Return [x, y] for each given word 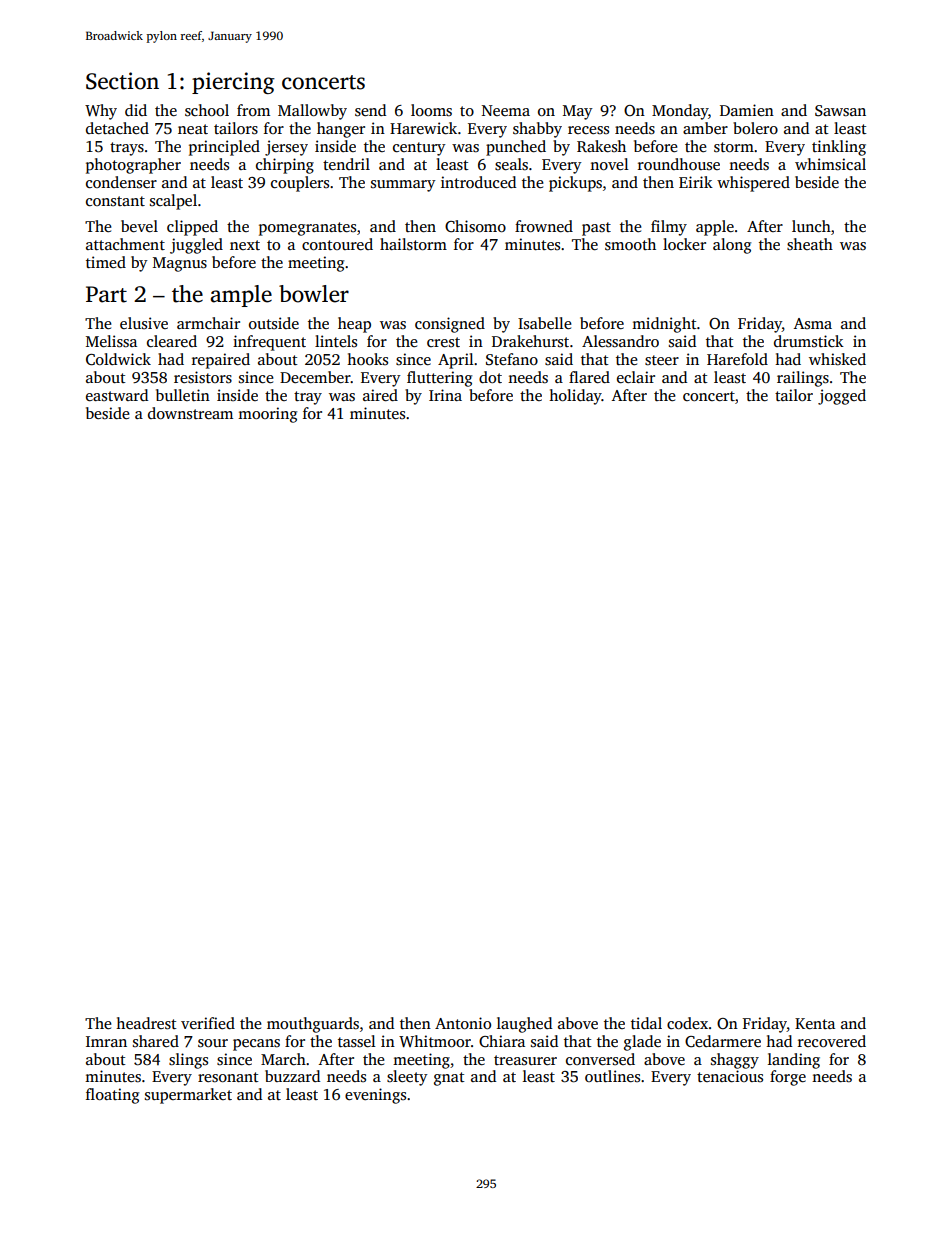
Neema [506, 110]
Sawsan [840, 111]
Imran [106, 1041]
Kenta [815, 1023]
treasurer [525, 1060]
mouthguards [313, 1025]
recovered [832, 1041]
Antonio [463, 1023]
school [207, 110]
